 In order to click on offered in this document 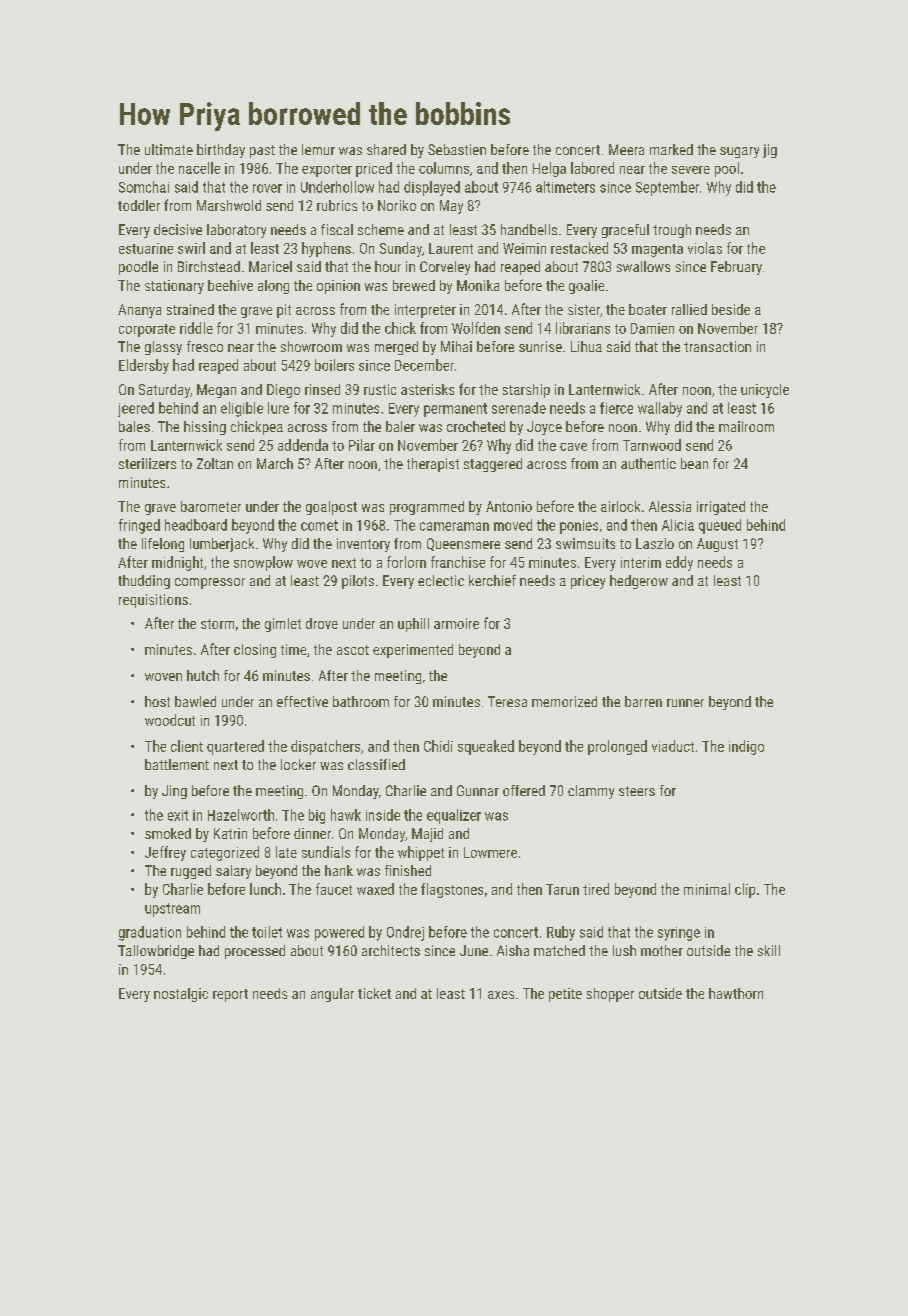, I will do `click(524, 790)`.
